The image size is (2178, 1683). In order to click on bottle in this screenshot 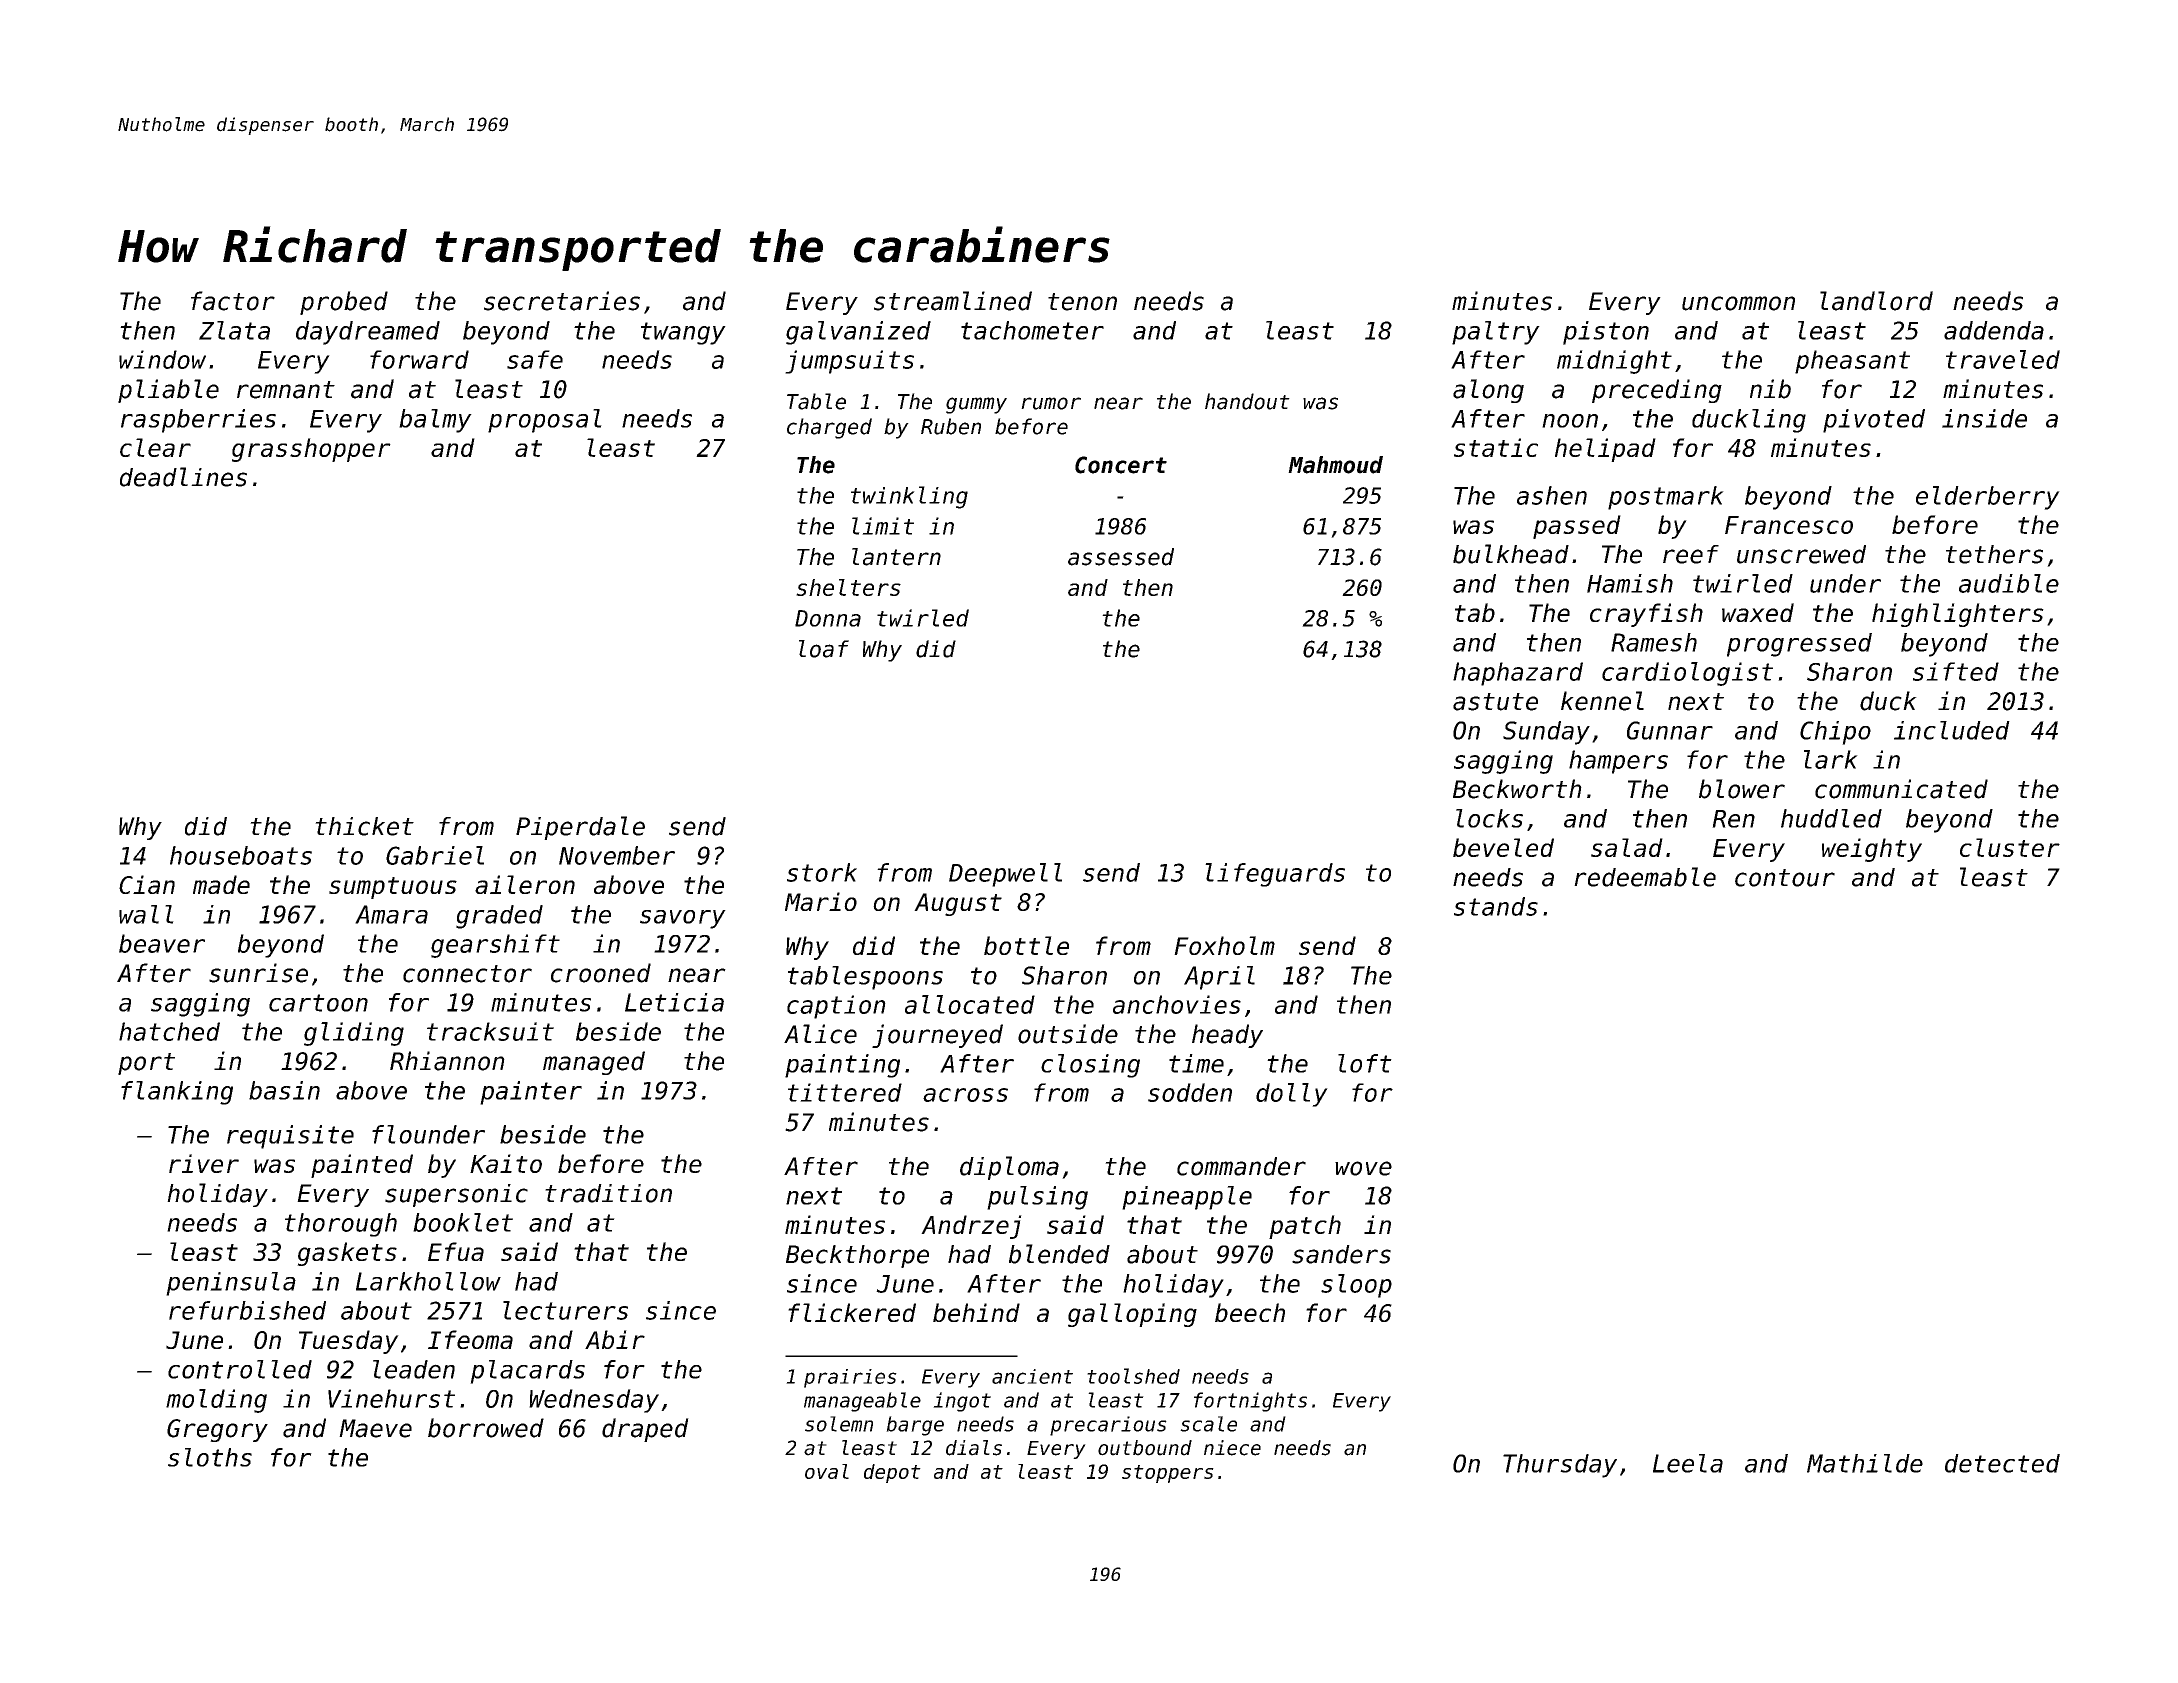, I will do `click(1026, 945)`.
